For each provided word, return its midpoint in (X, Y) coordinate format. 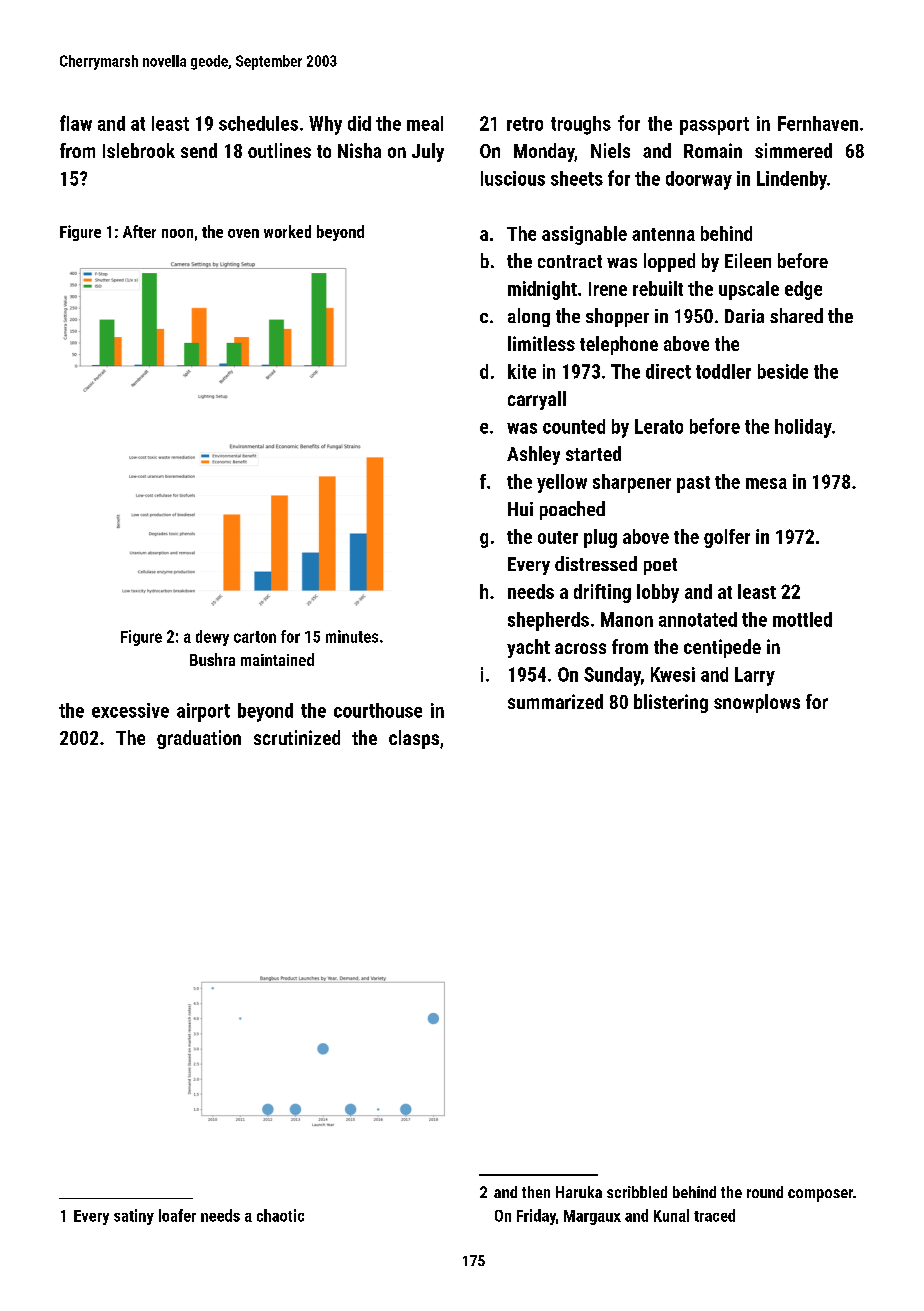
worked (287, 231)
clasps (414, 739)
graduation (199, 739)
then (536, 1192)
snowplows (757, 703)
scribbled (637, 1192)
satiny (134, 1217)
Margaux (592, 1217)
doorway (699, 180)
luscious (513, 178)
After (139, 231)
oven (243, 233)
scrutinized (297, 737)
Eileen (748, 260)
